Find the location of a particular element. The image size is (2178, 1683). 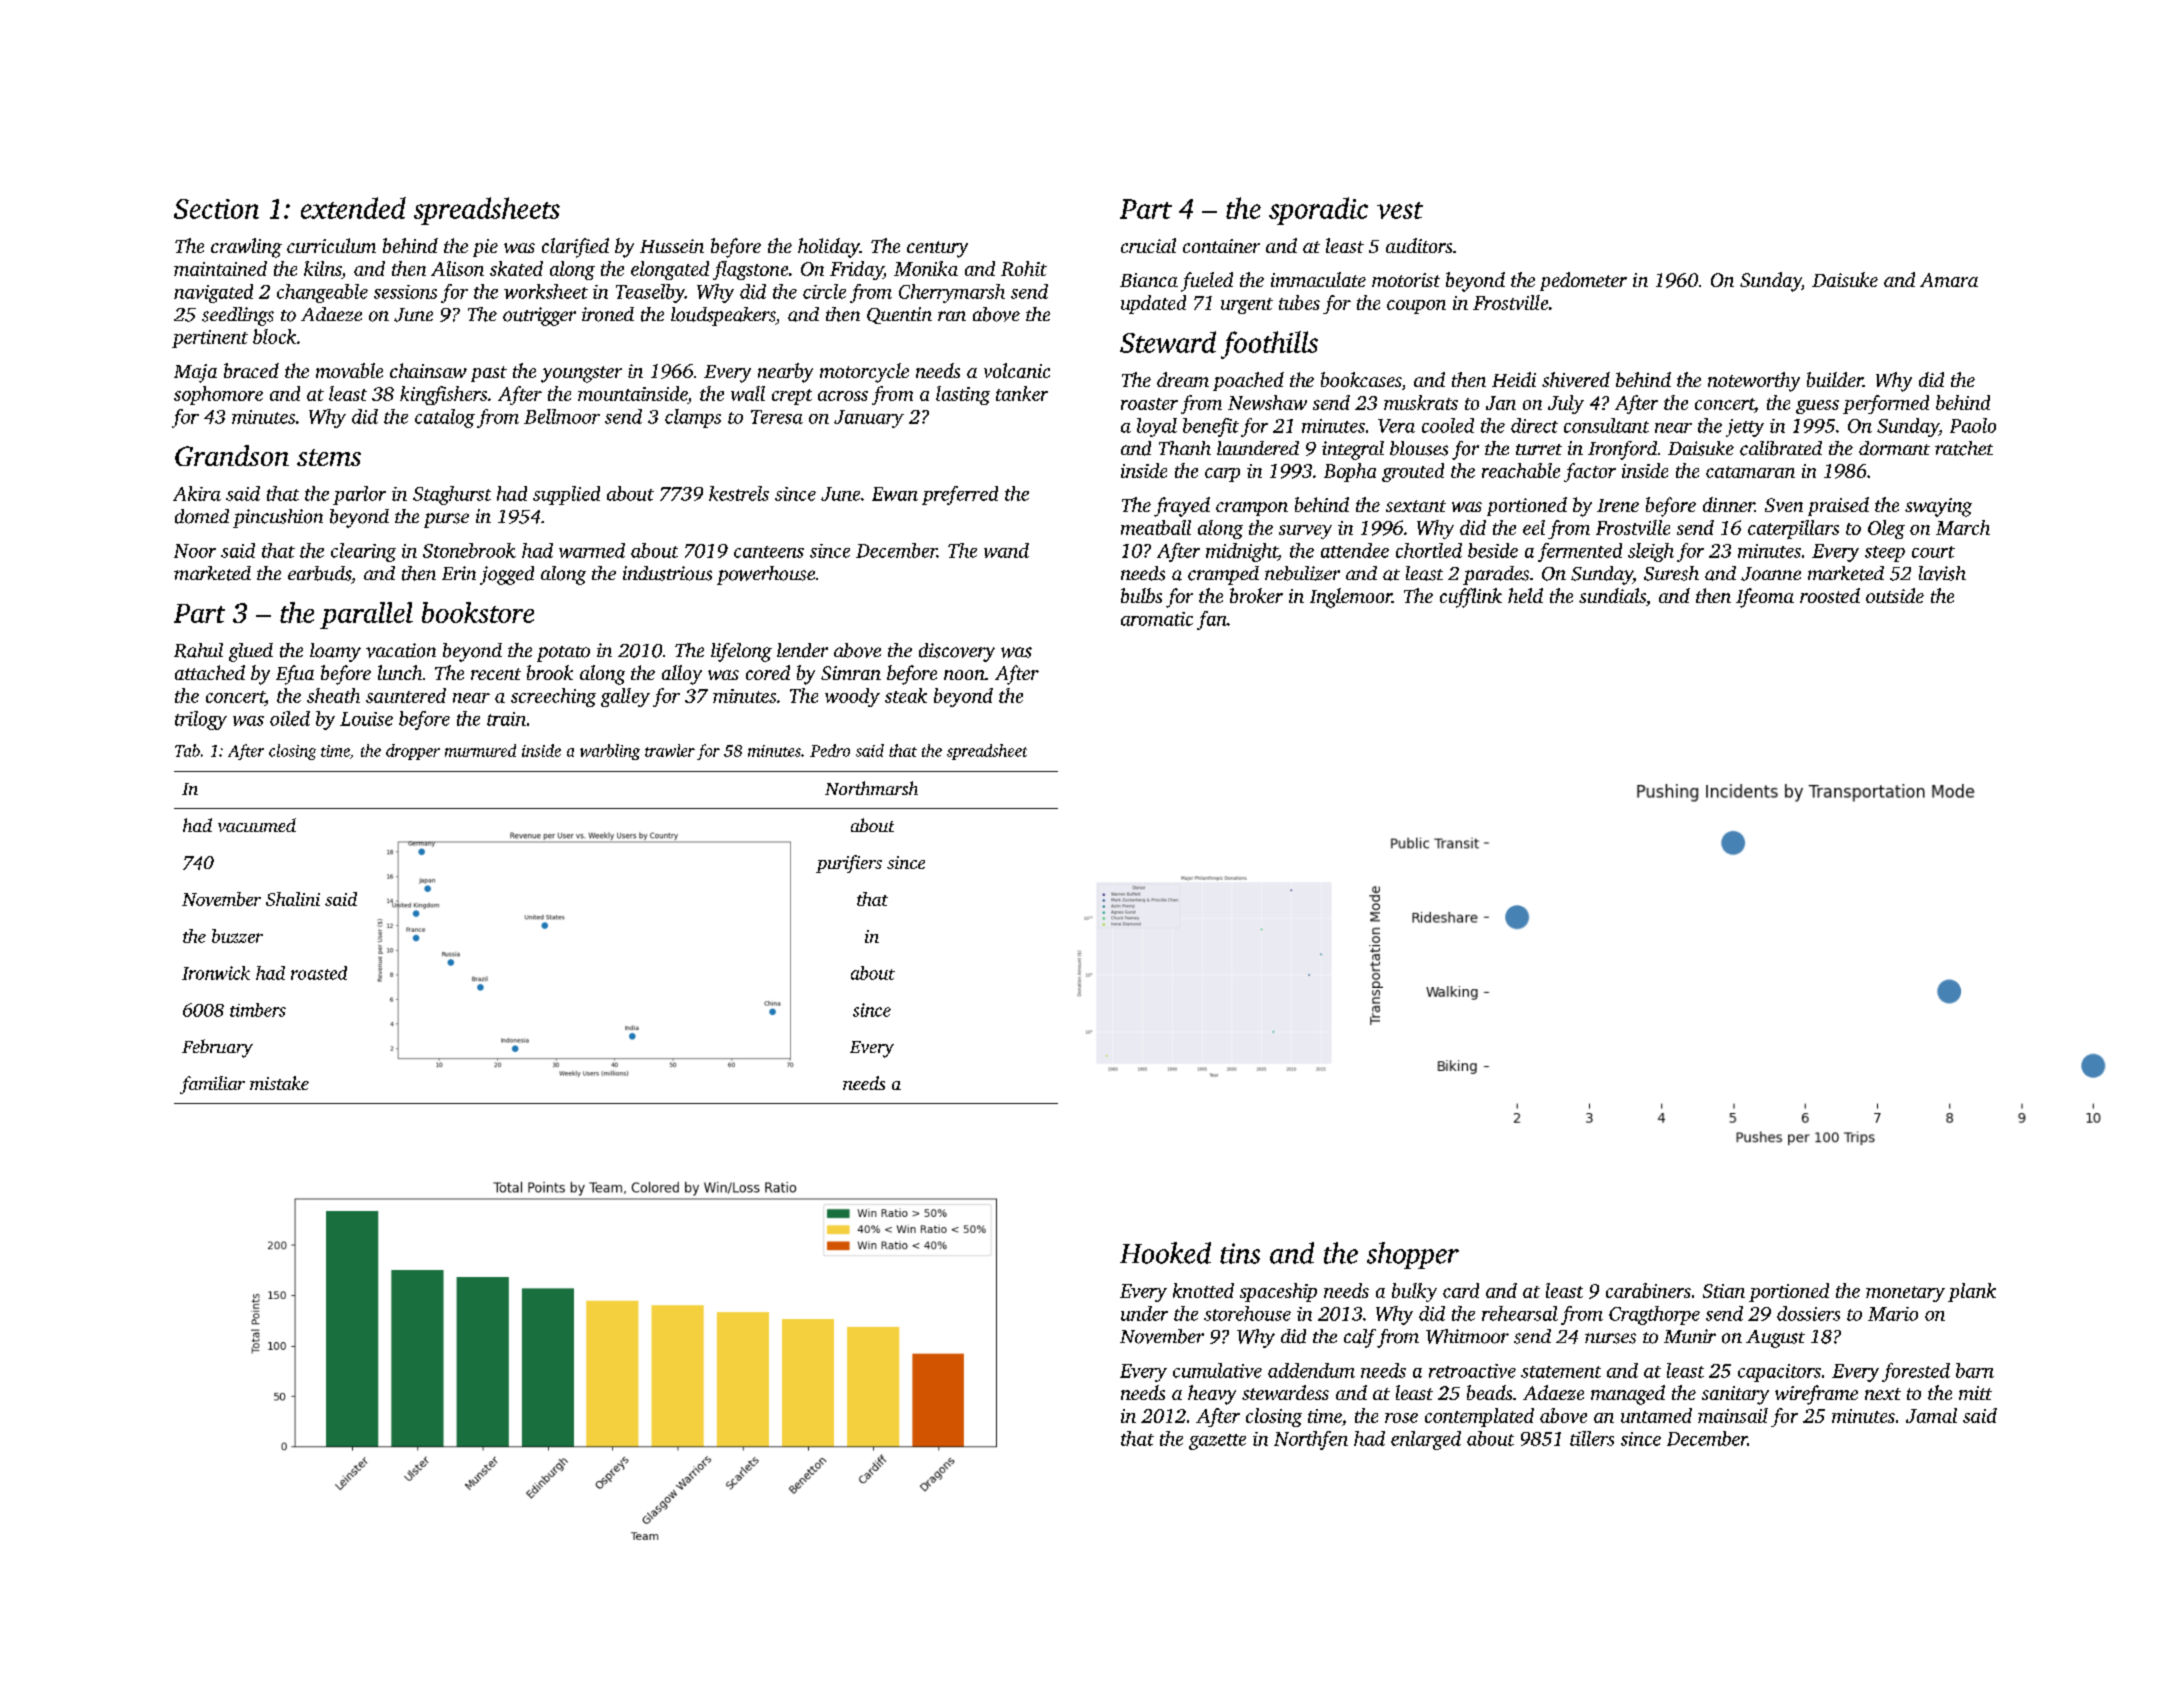

Northmarsh is located at coordinates (871, 788).
